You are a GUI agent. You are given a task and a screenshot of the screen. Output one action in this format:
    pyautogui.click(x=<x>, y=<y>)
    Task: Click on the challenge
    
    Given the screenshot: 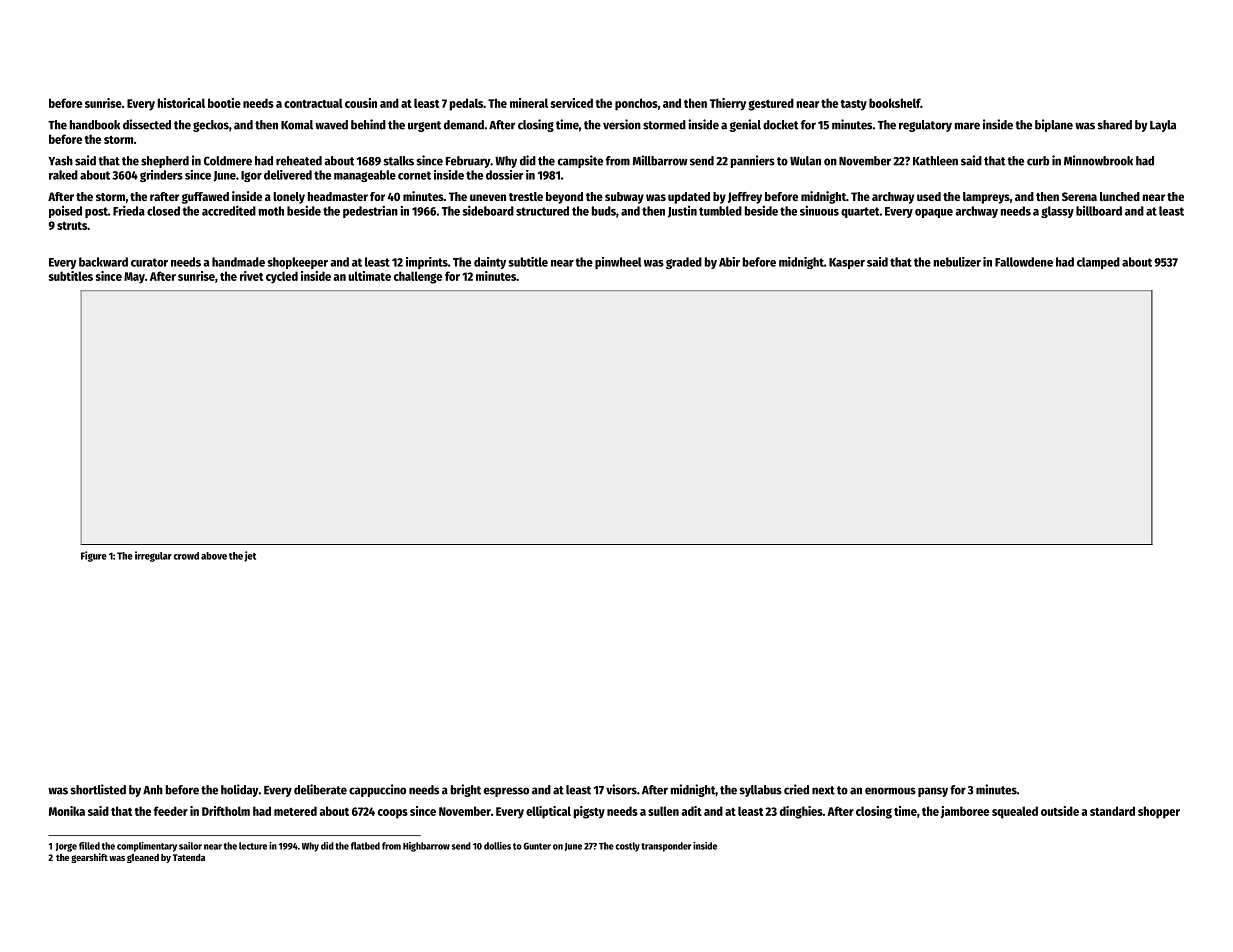 What is the action you would take?
    pyautogui.click(x=418, y=277)
